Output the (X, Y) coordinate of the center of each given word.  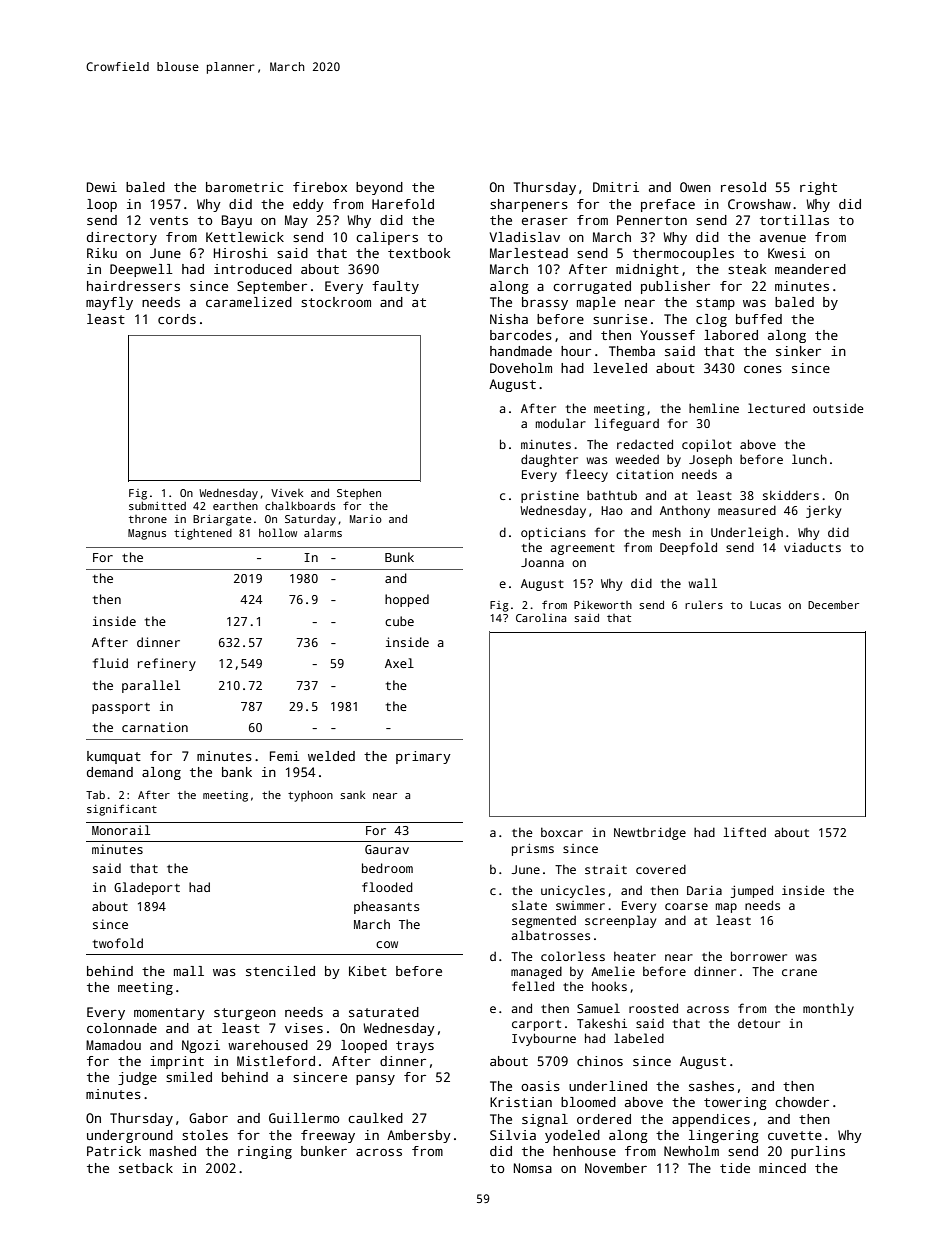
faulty (395, 287)
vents (169, 220)
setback (146, 1168)
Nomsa (533, 1168)
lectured (776, 408)
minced (782, 1168)
